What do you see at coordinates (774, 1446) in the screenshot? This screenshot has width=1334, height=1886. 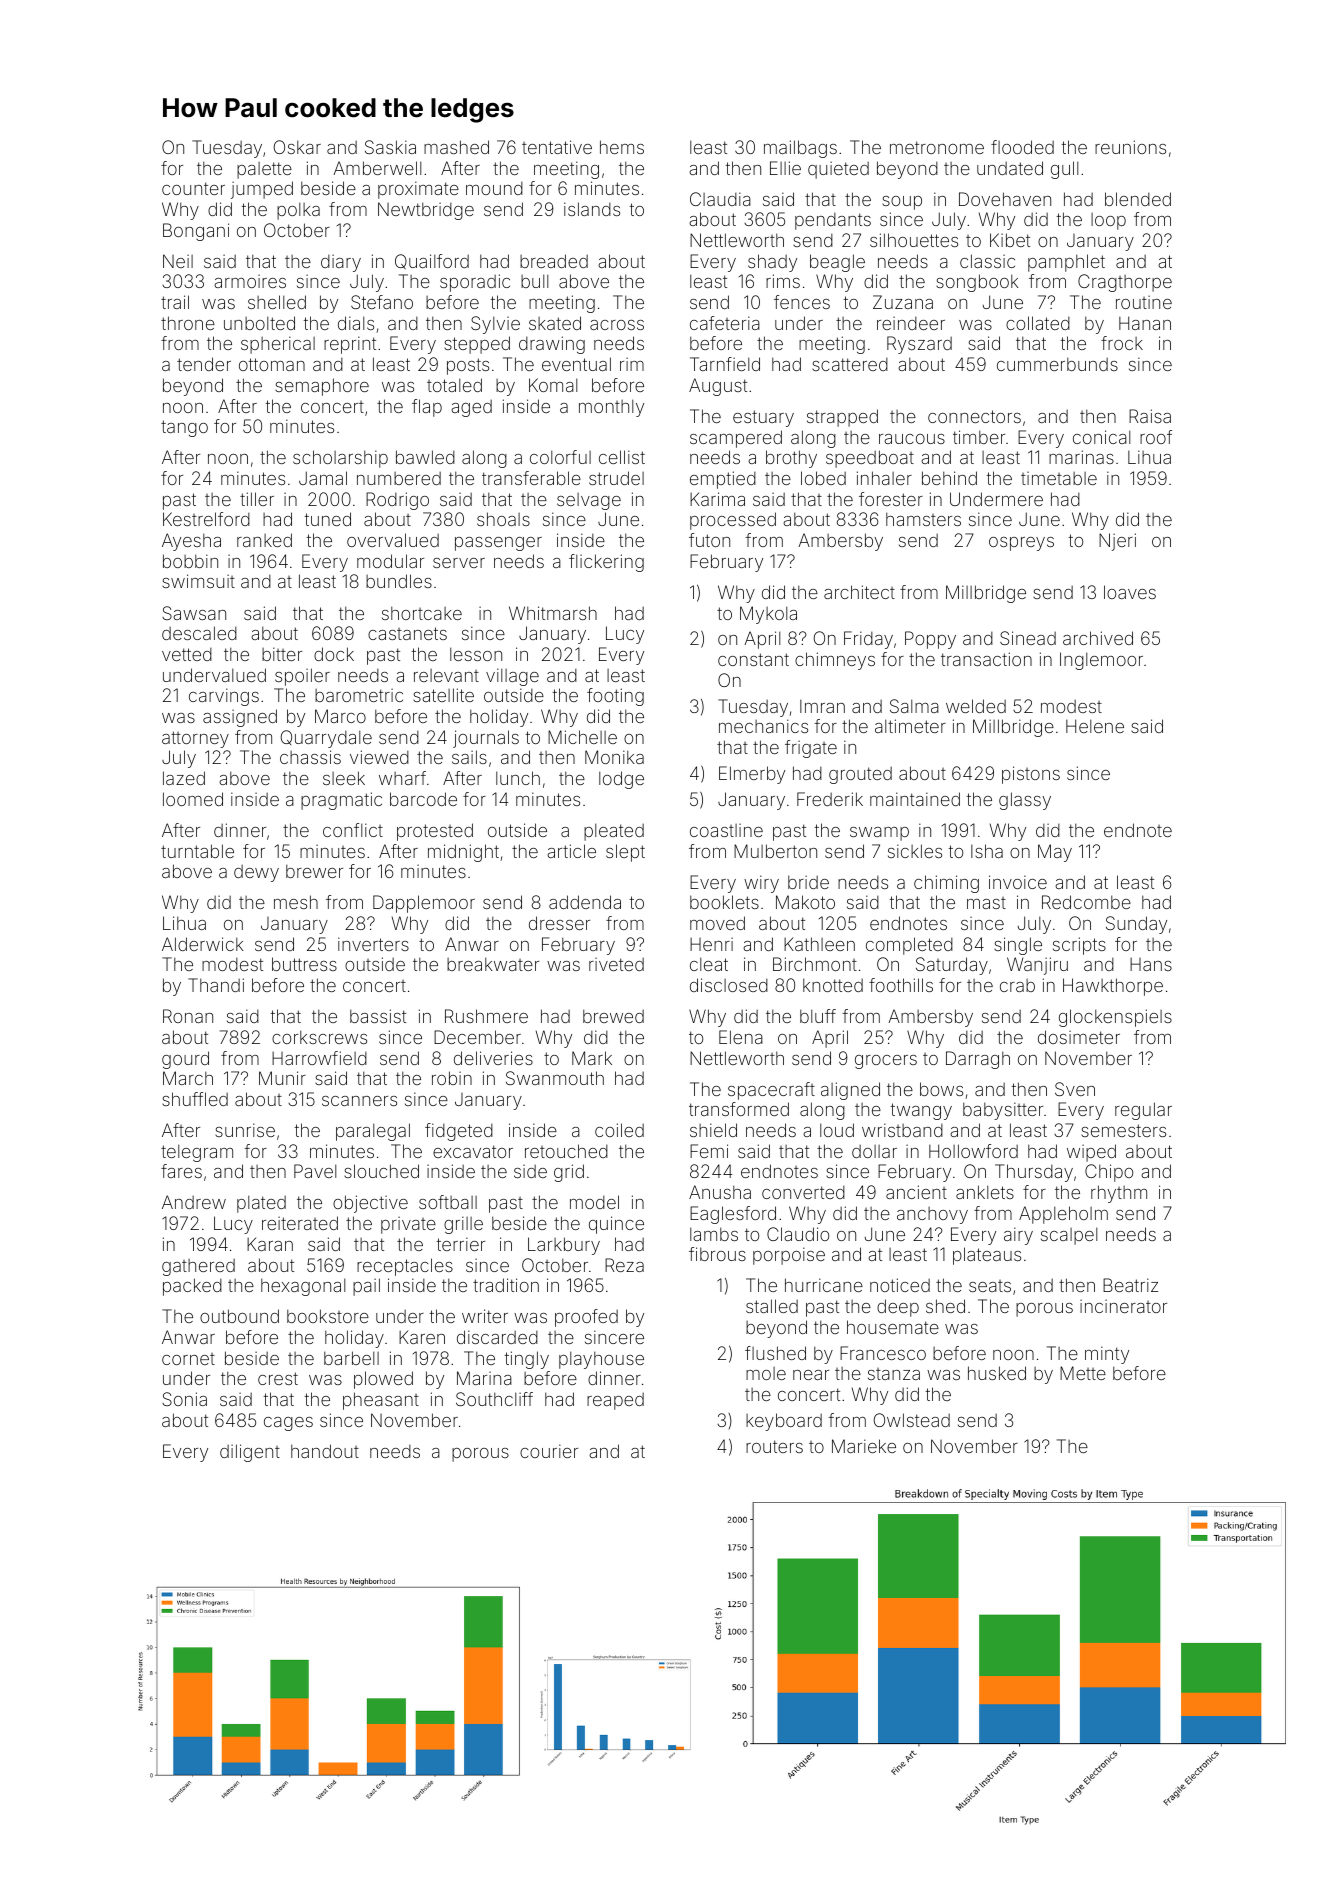 I see `routers` at bounding box center [774, 1446].
